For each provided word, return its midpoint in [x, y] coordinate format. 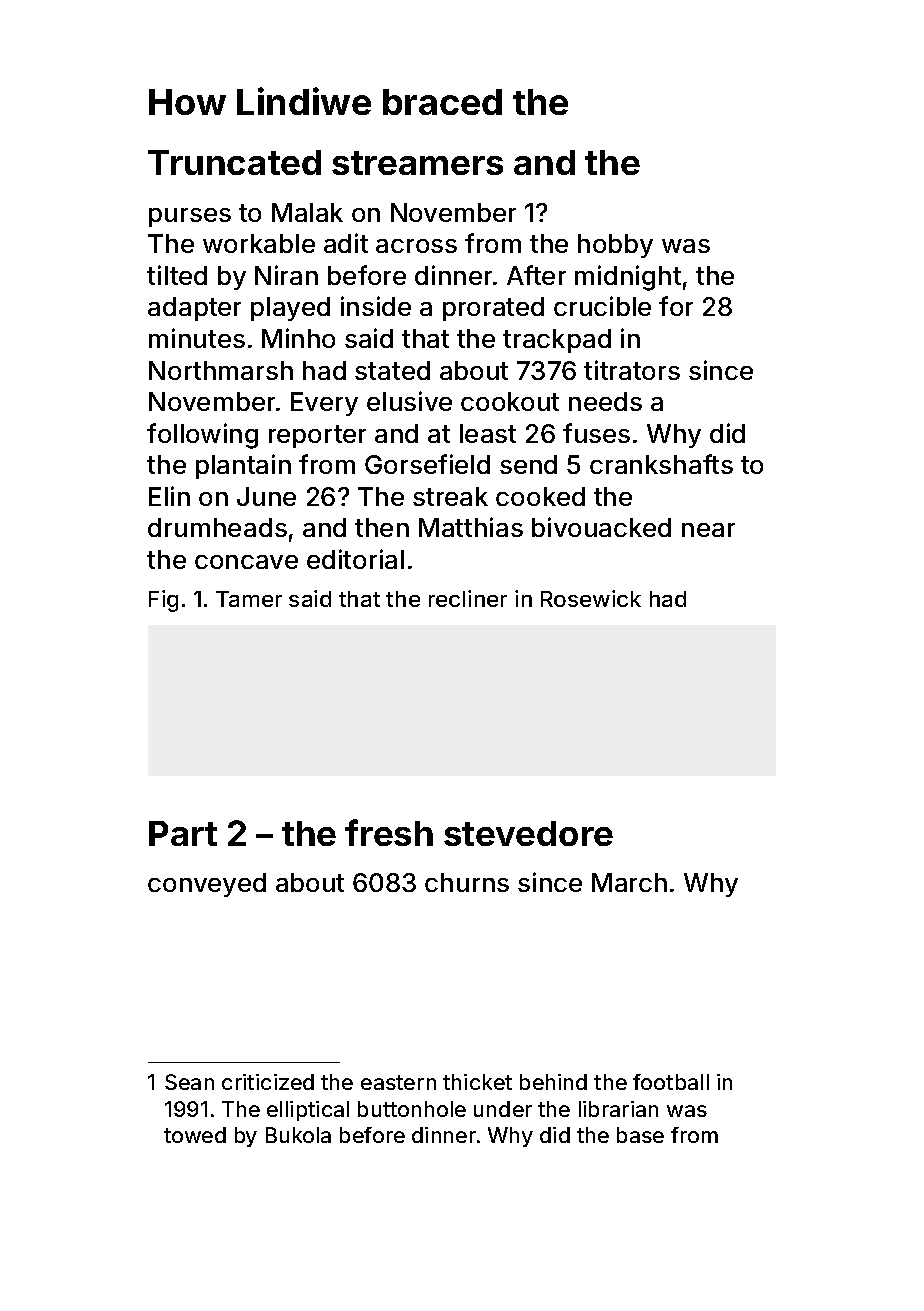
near [708, 530]
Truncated [234, 162]
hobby [615, 246]
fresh [389, 832]
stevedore [528, 833]
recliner [468, 598]
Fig [163, 601]
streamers [417, 163]
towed [195, 1135]
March [629, 882]
